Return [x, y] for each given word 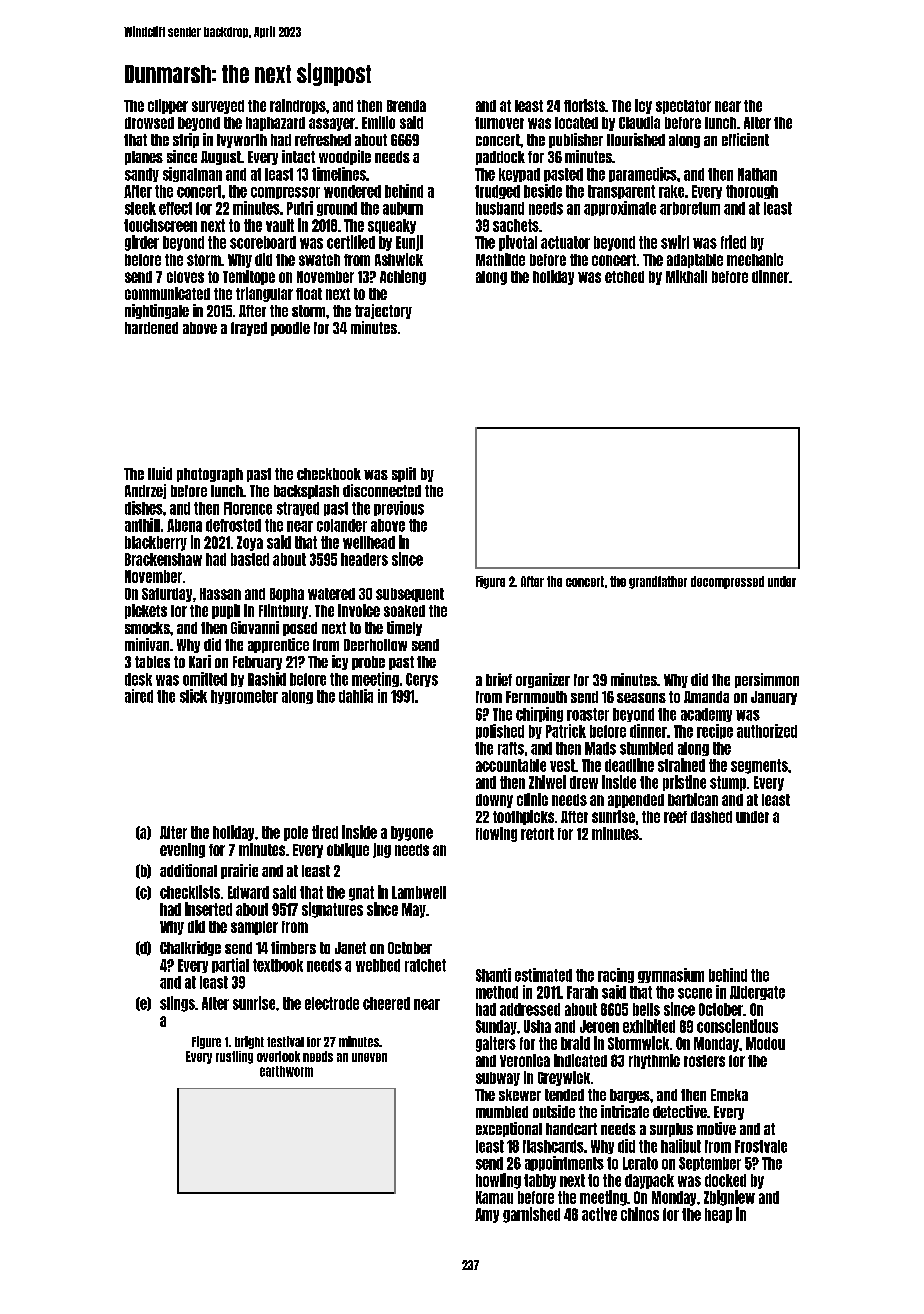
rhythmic [654, 1061]
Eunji [409, 243]
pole [296, 833]
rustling [234, 1057]
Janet [350, 948]
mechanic [755, 259]
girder [142, 243]
